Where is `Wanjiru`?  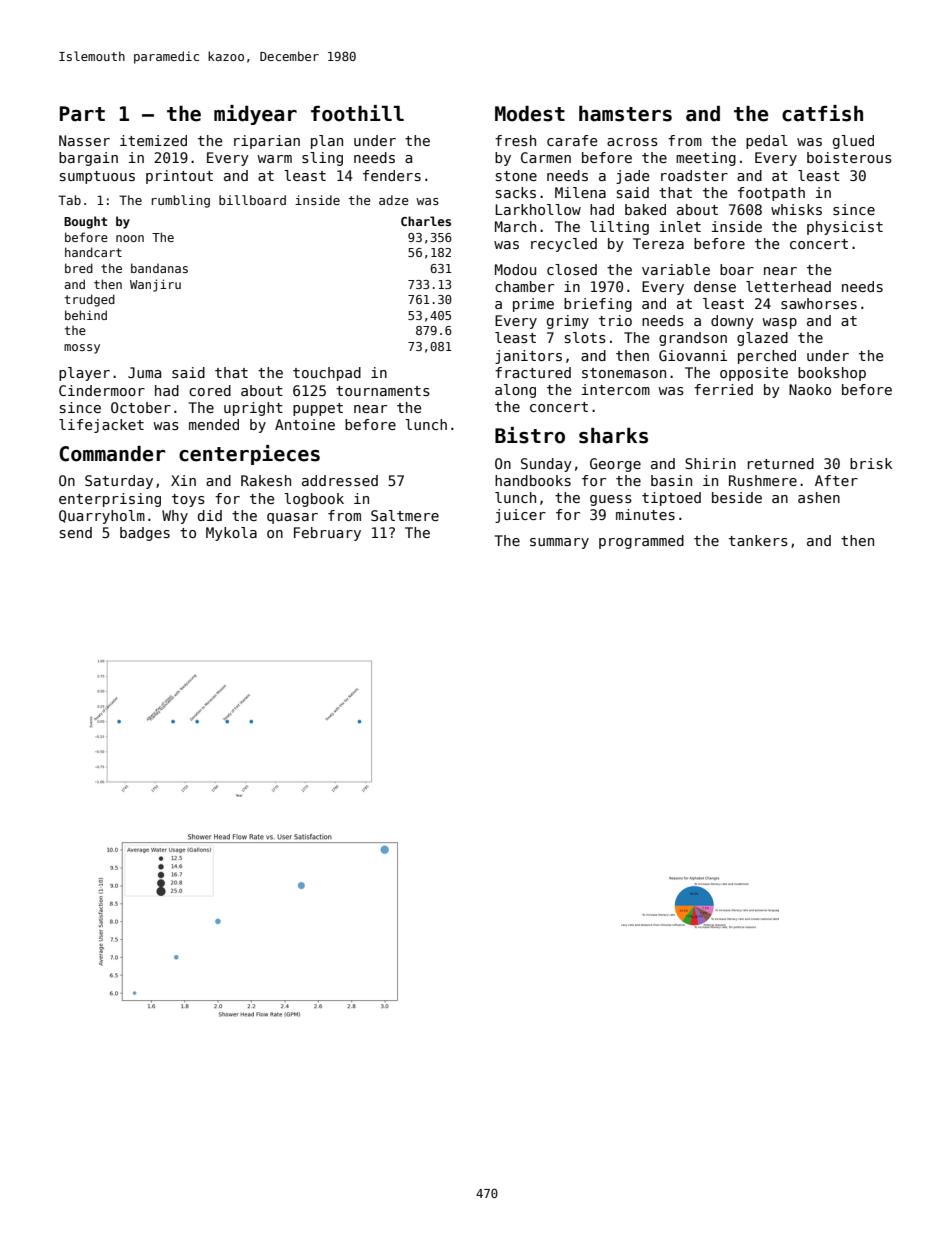 Wanjiru is located at coordinates (155, 285).
